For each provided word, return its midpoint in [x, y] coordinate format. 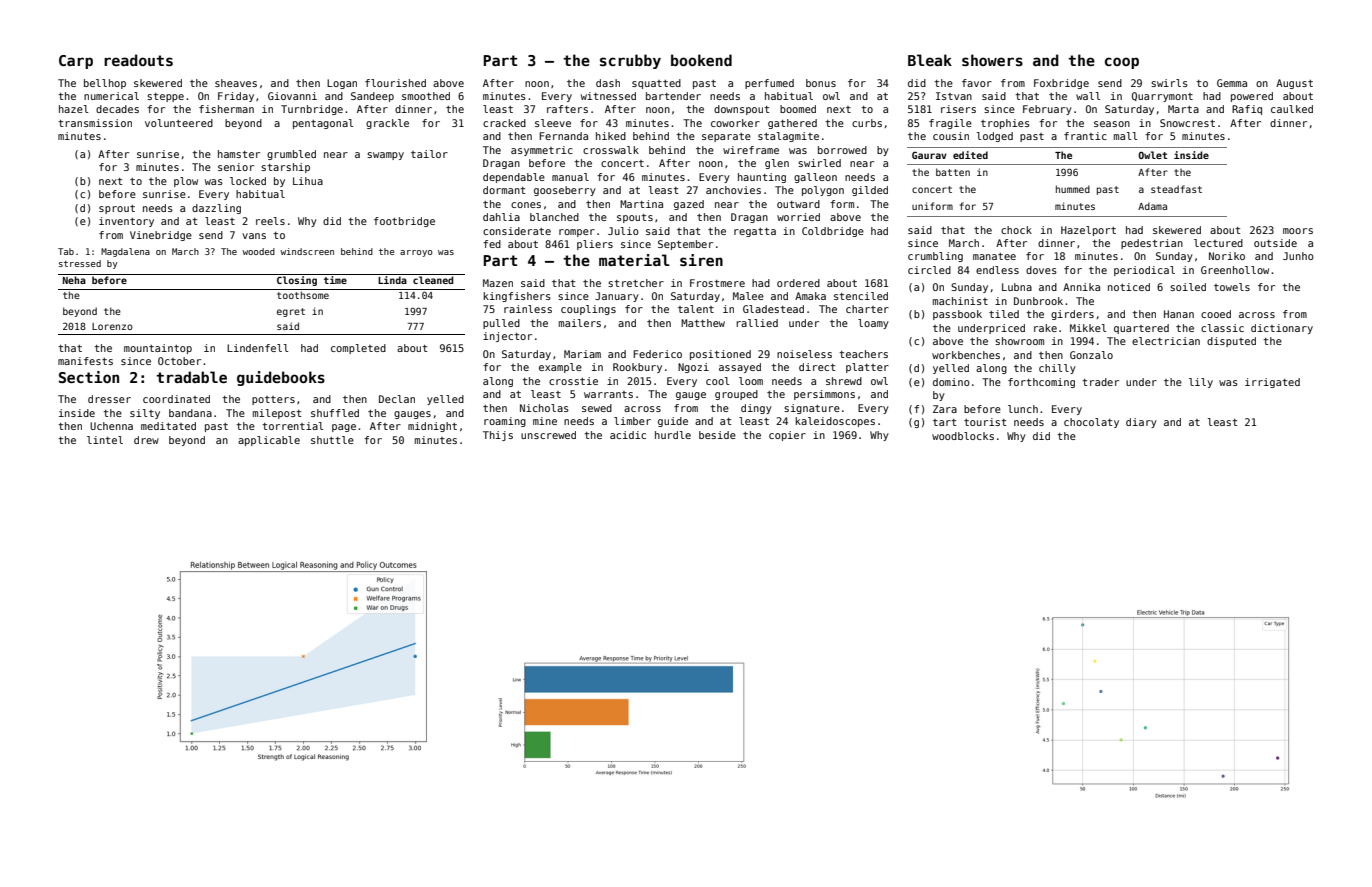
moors [1298, 231]
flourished [395, 83]
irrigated [1272, 383]
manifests [85, 361]
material [634, 260]
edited [970, 155]
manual [570, 177]
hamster [239, 154]
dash [608, 83]
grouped [736, 395]
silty [145, 414]
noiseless [804, 354]
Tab [66, 251]
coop [1122, 63]
